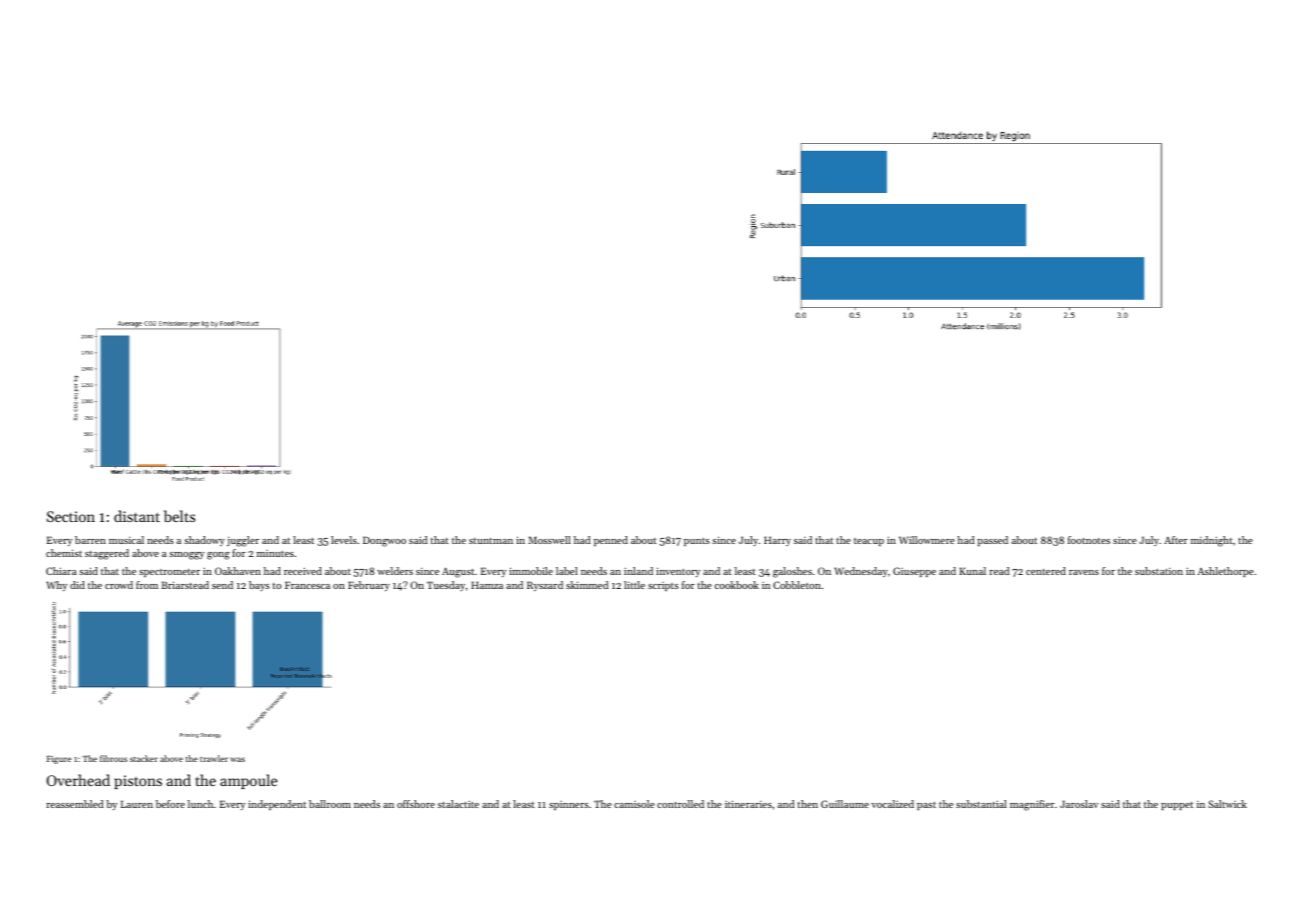 The image size is (1308, 924). I want to click on Ryszard, so click(545, 586).
